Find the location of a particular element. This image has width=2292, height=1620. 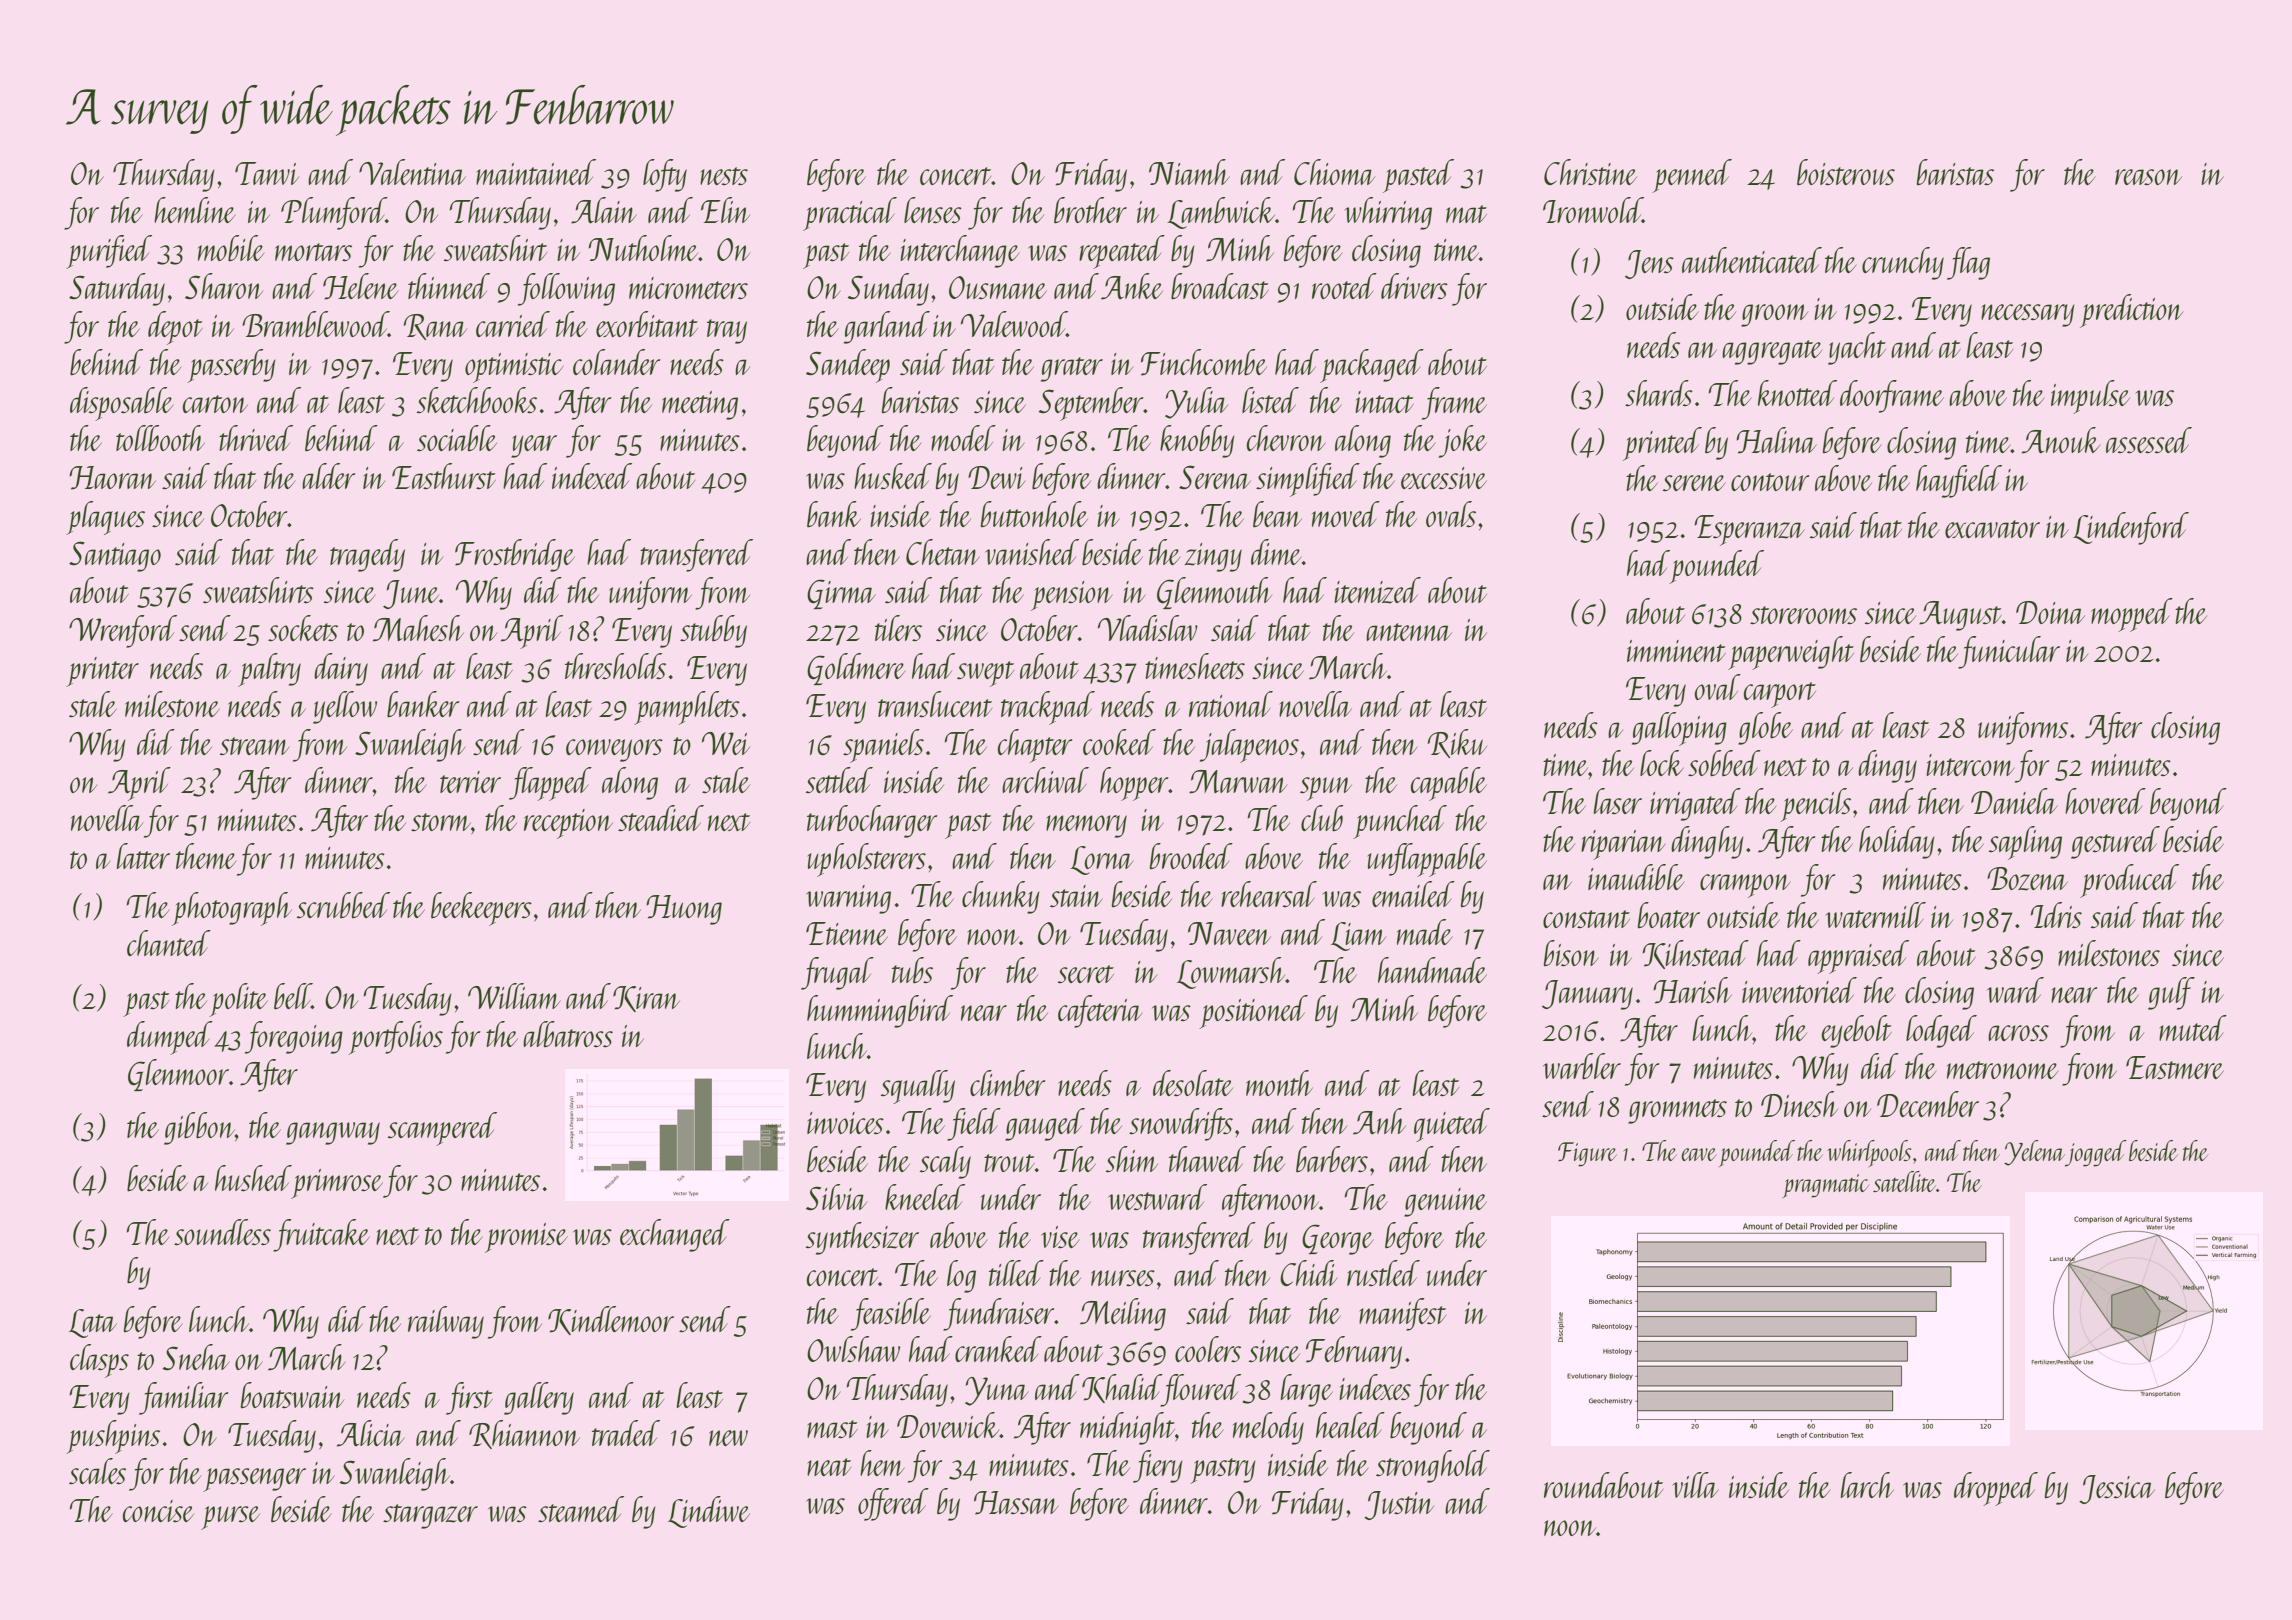

turbocharger is located at coordinates (872, 821).
